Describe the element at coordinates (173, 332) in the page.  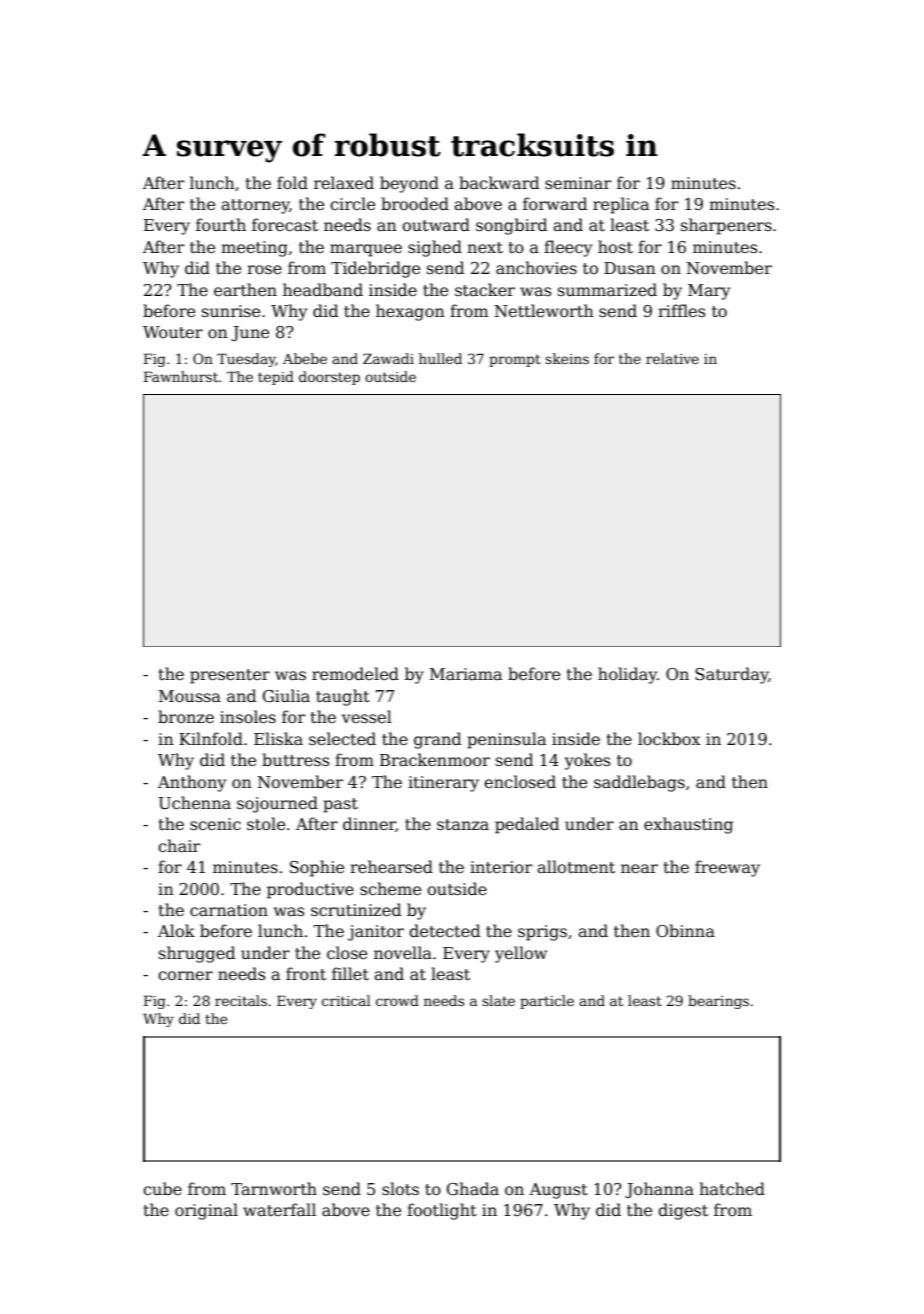
I see `Wouter` at that location.
